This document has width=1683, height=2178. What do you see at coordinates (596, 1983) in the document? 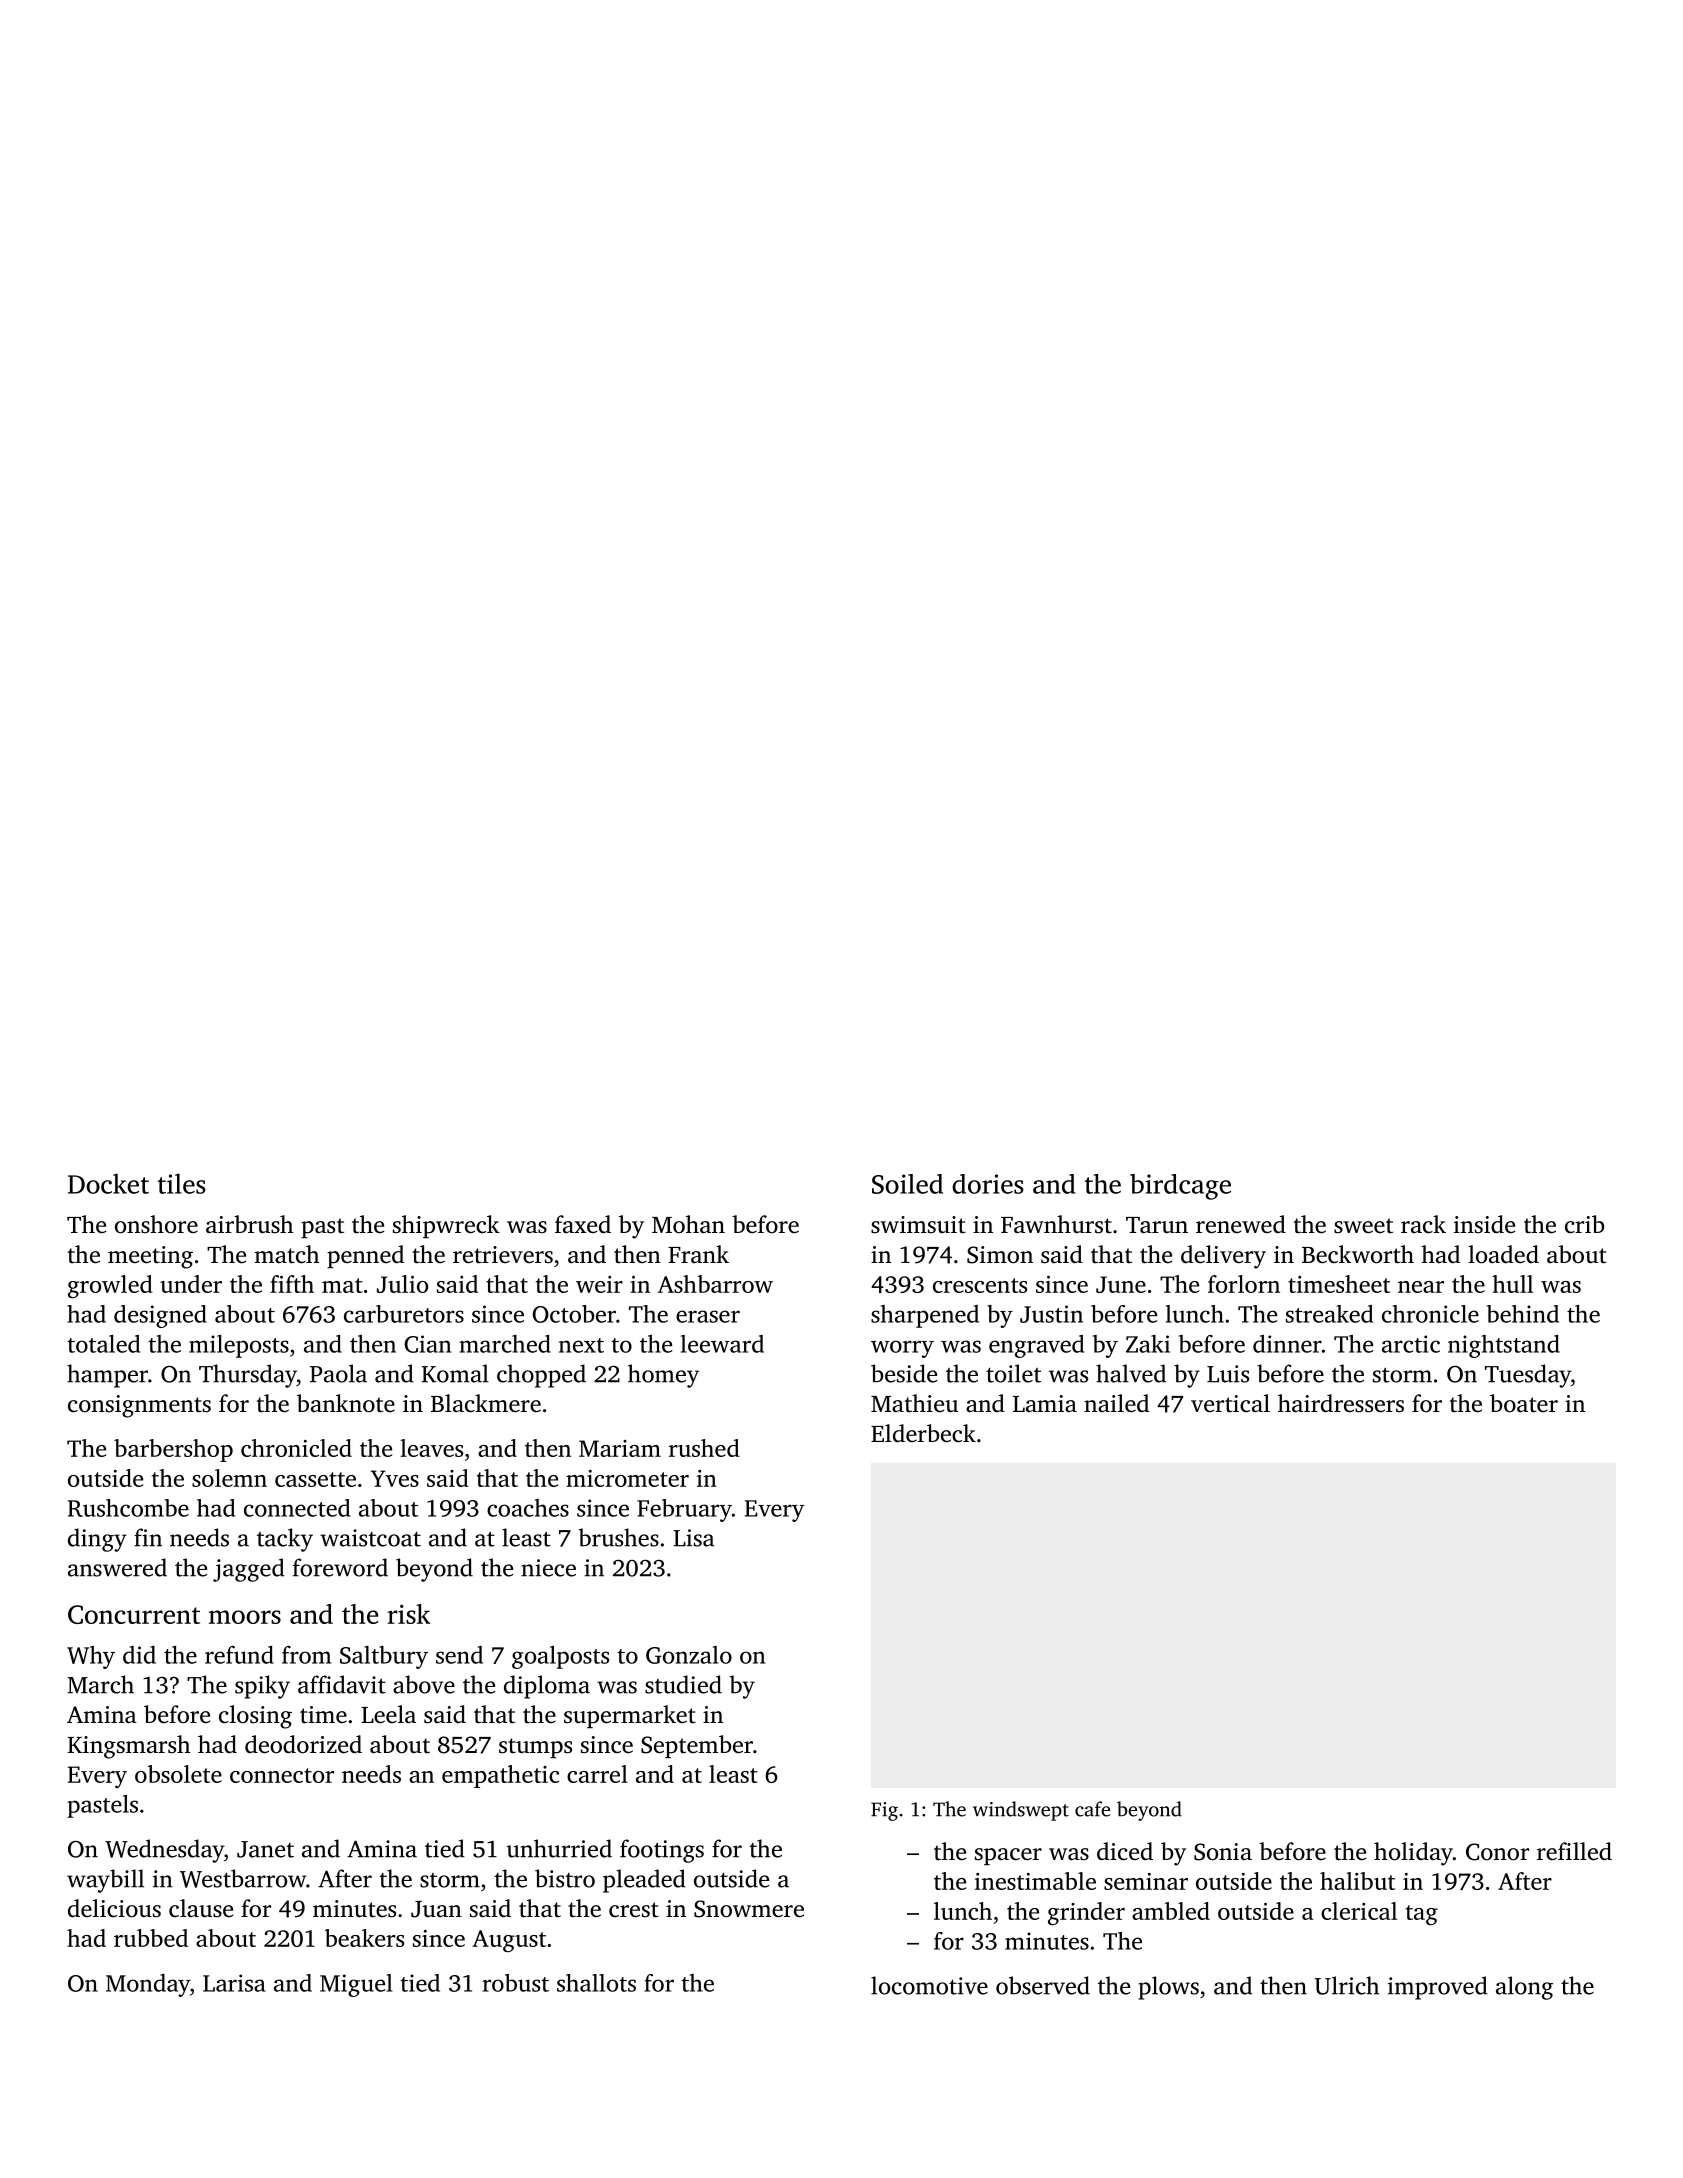
I see `shallots` at bounding box center [596, 1983].
